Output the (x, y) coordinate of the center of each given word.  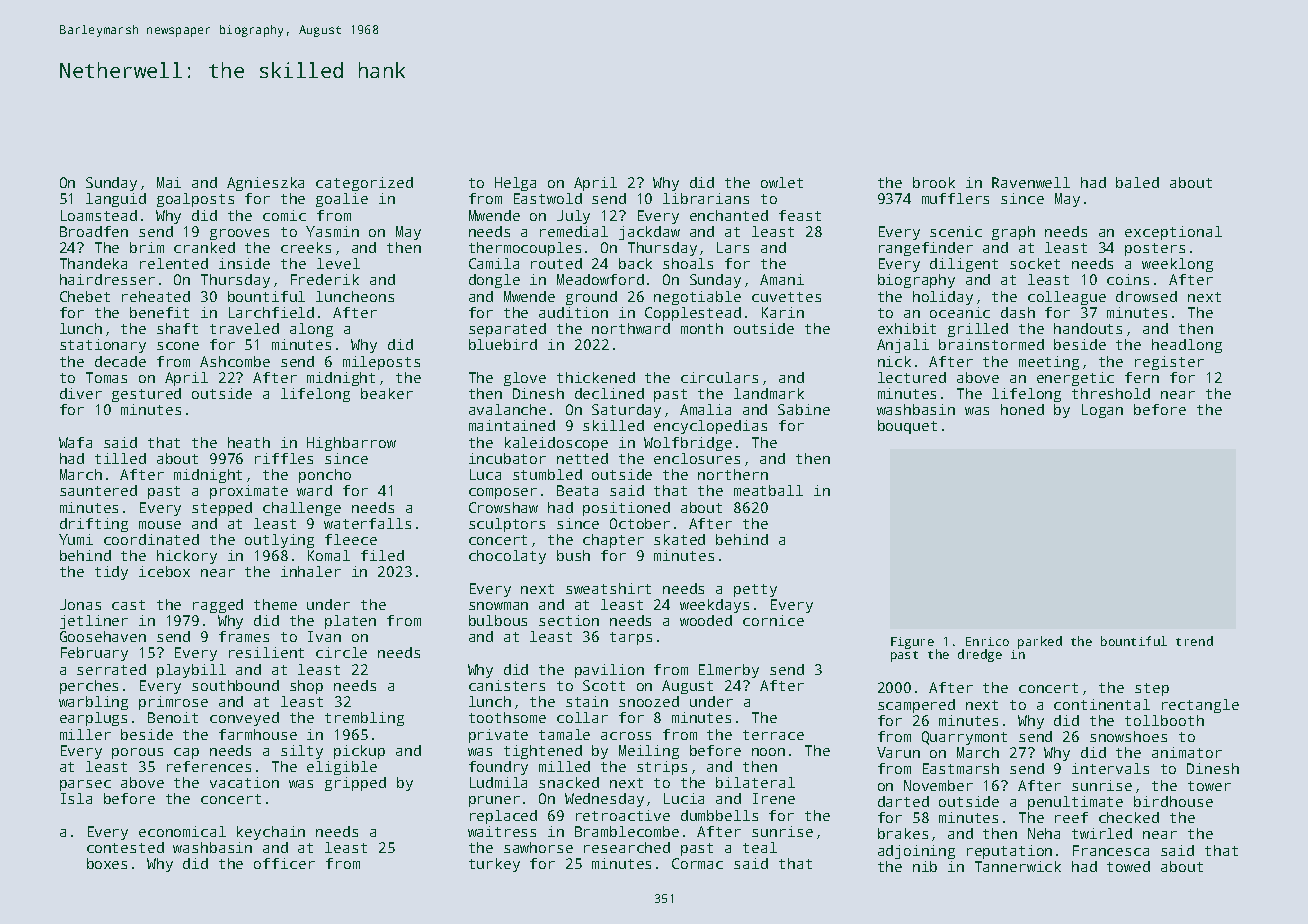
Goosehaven (103, 636)
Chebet (85, 296)
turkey (494, 865)
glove (525, 379)
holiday (943, 298)
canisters (507, 685)
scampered (916, 706)
